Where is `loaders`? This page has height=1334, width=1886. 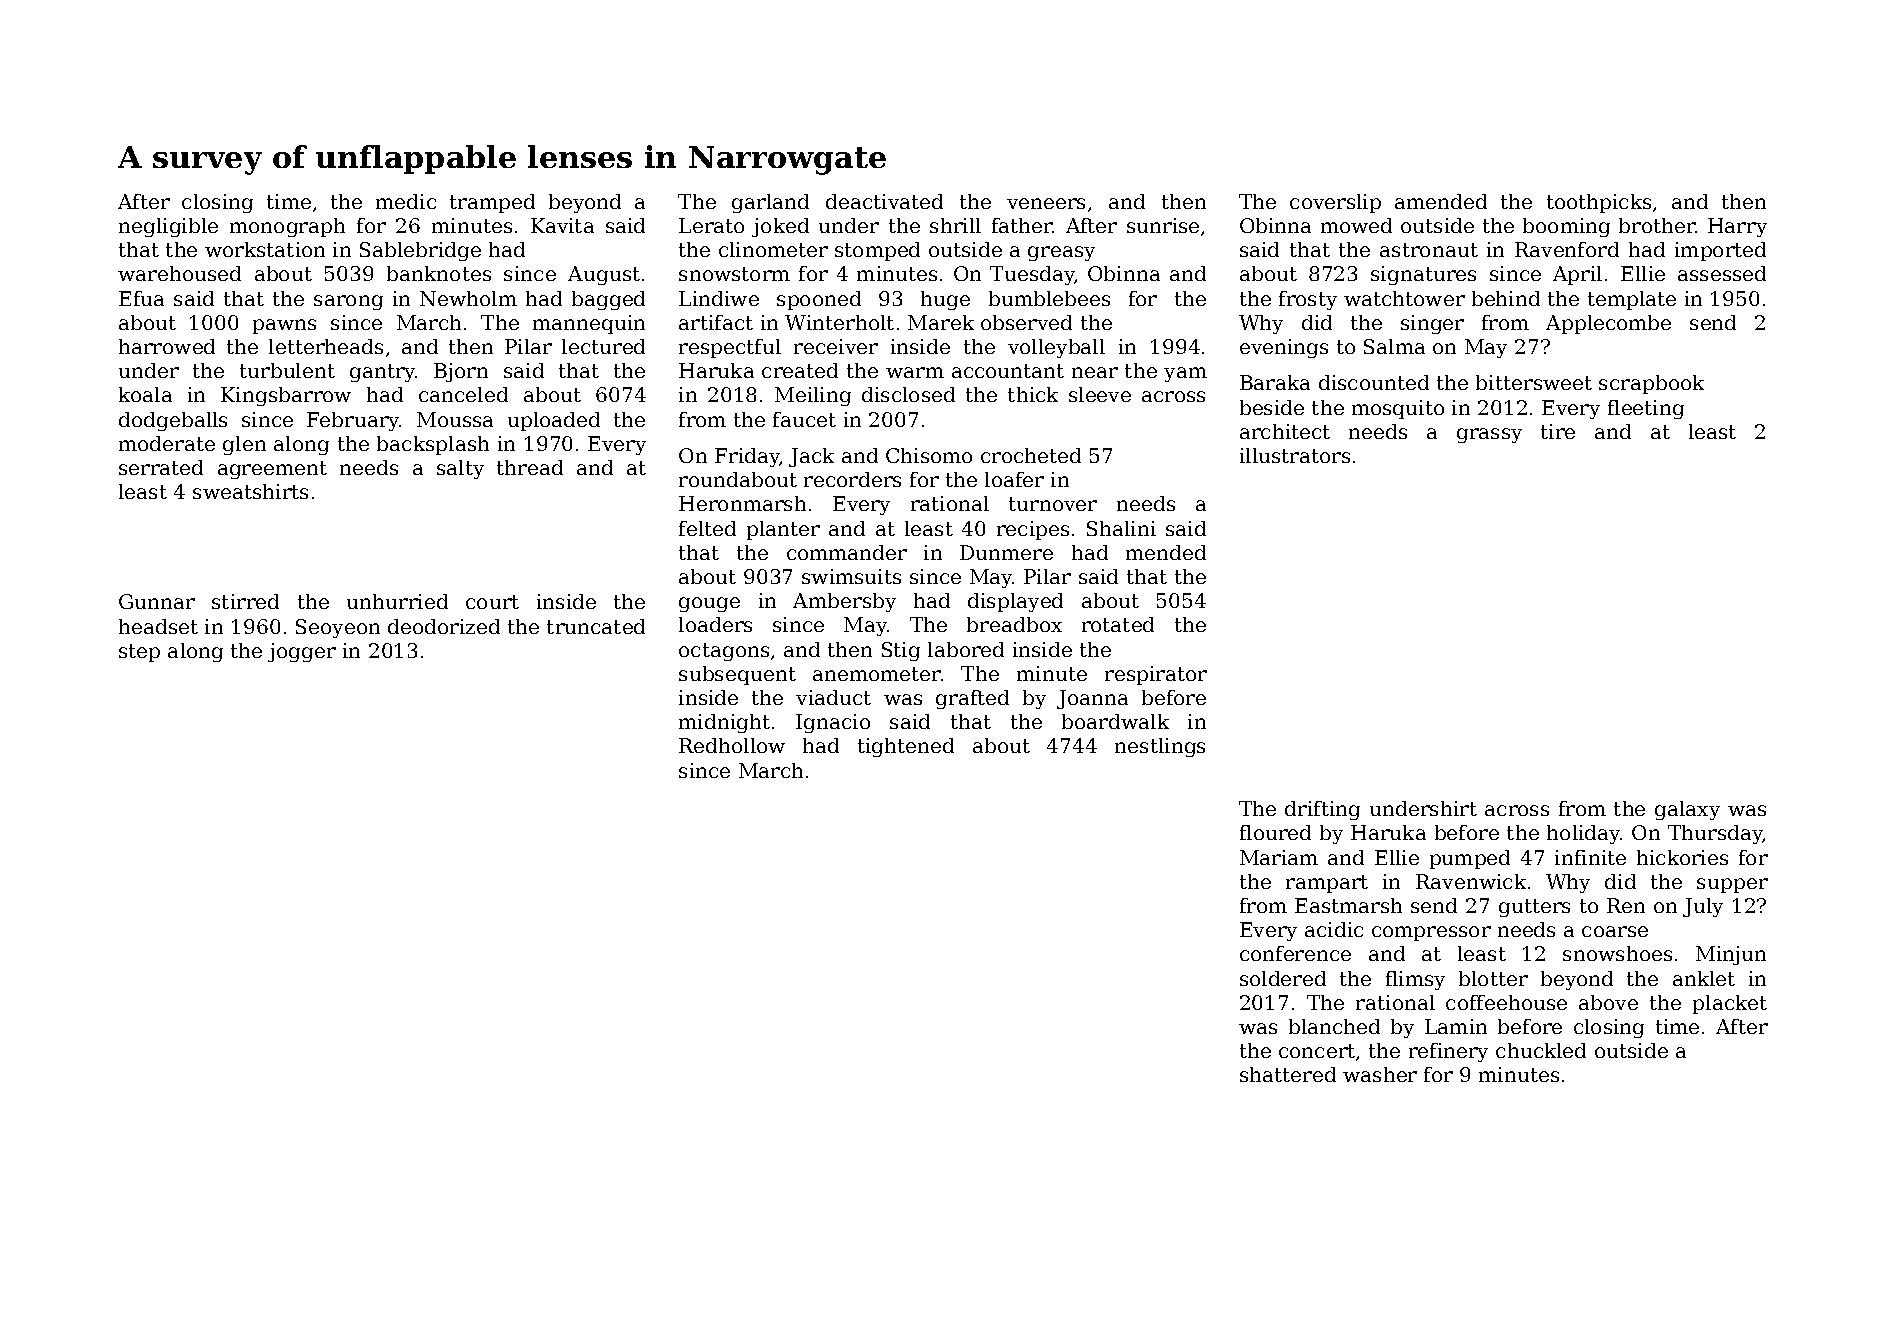
loaders is located at coordinates (715, 624).
